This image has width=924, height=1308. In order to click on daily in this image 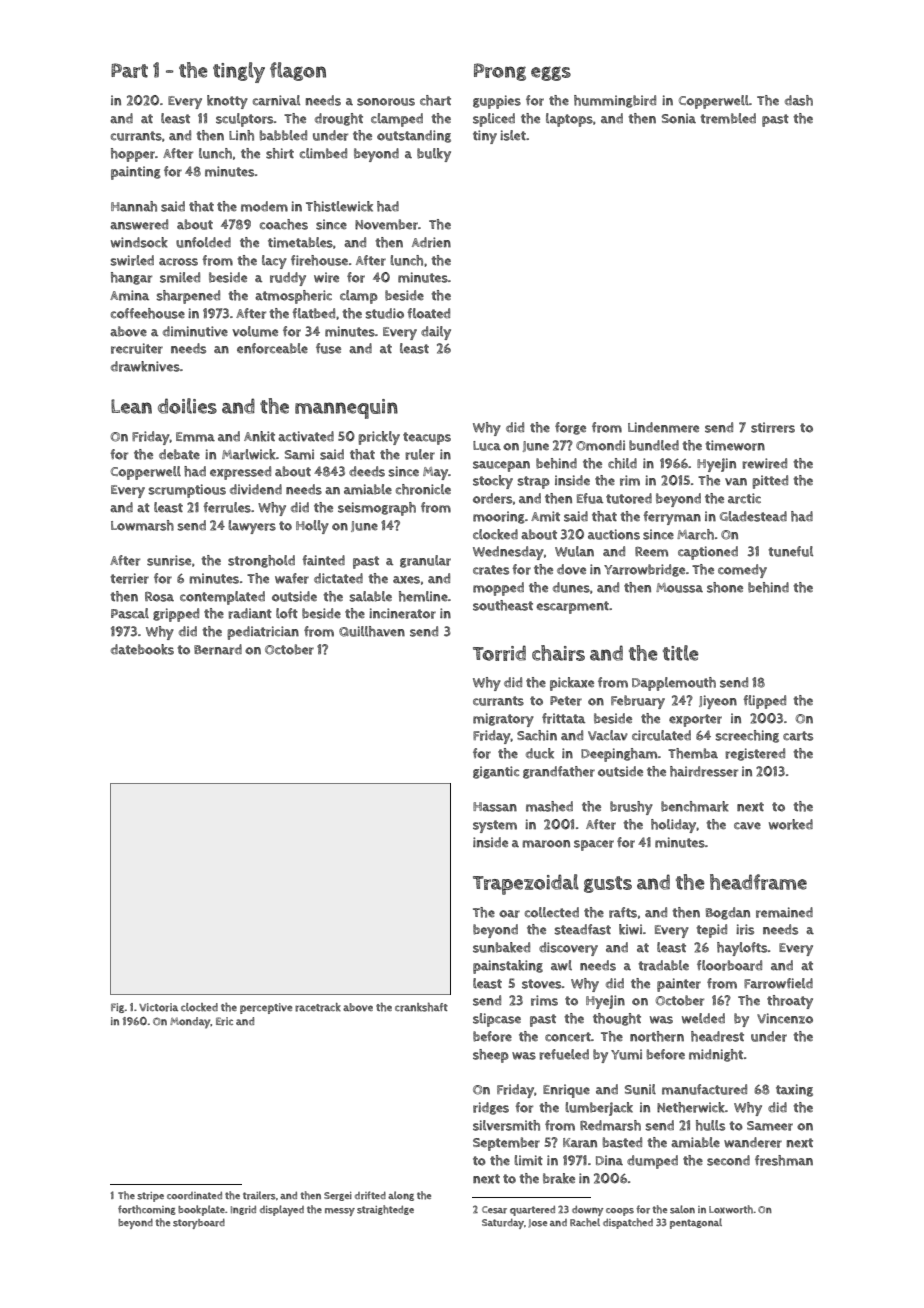, I will do `click(436, 333)`.
